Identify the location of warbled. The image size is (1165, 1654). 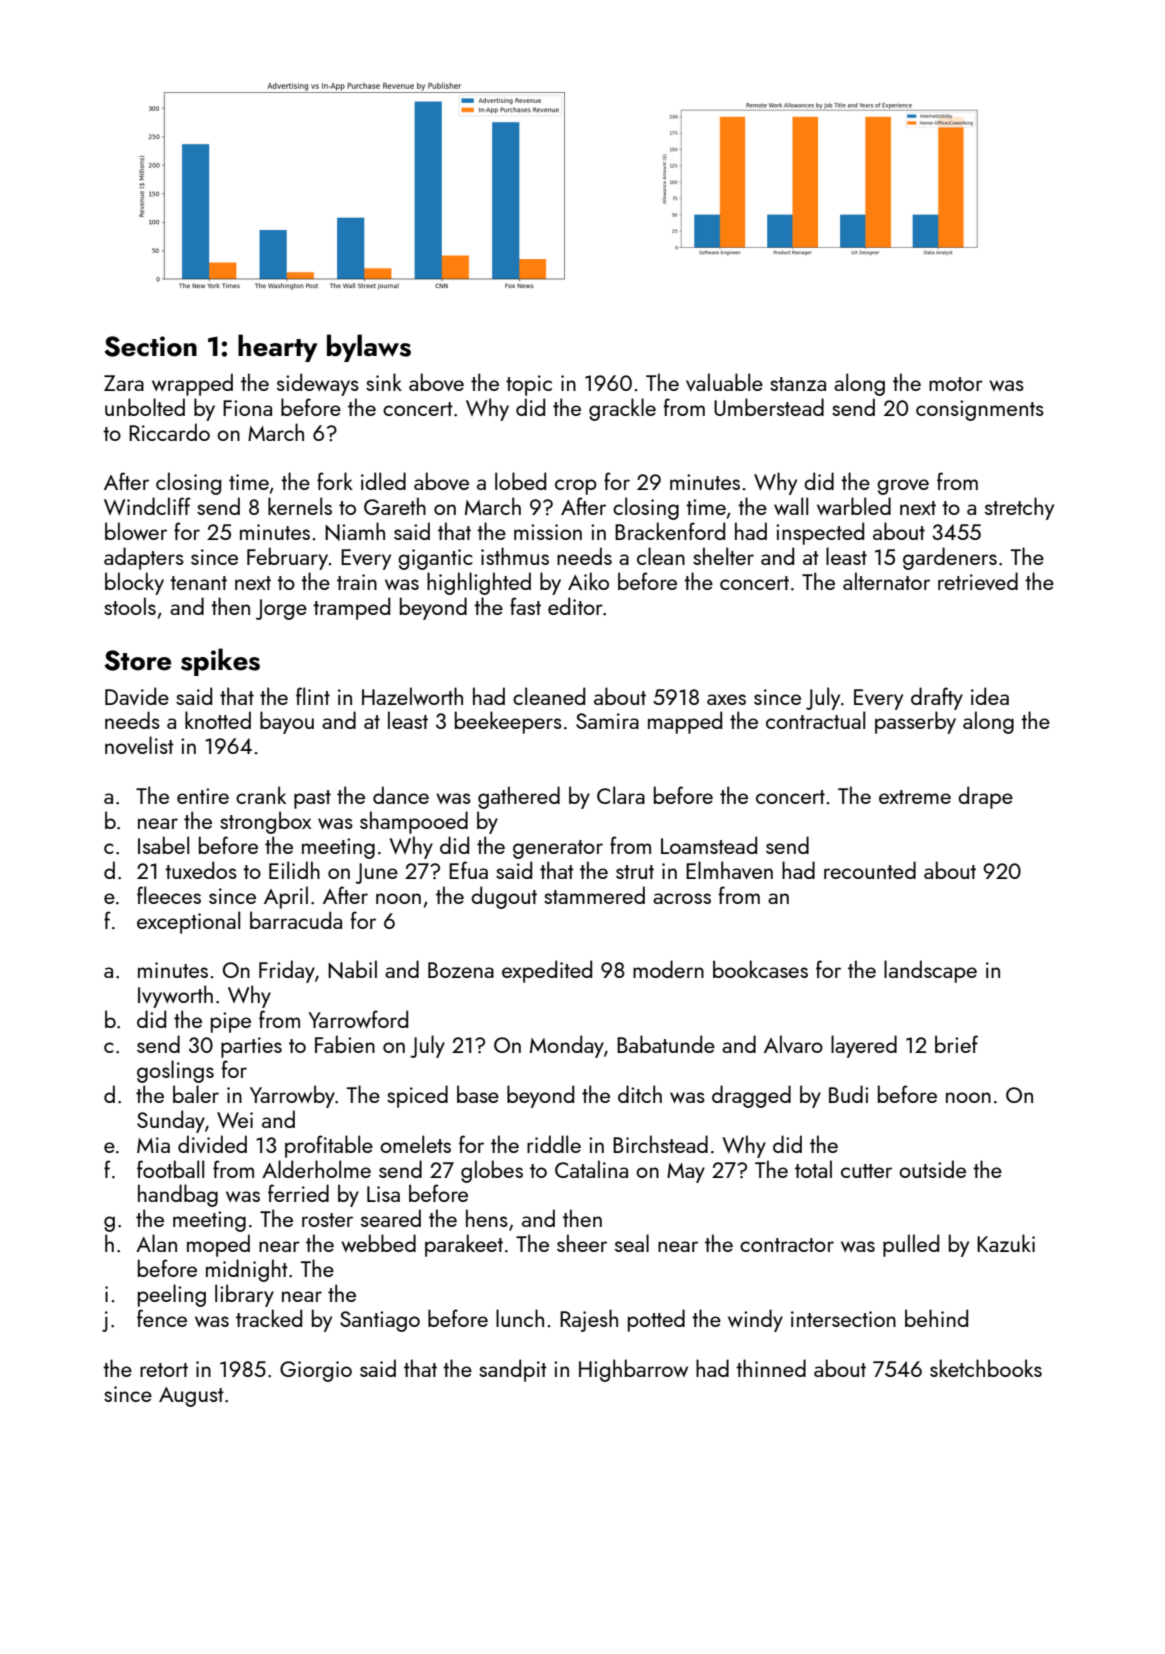
(854, 506).
